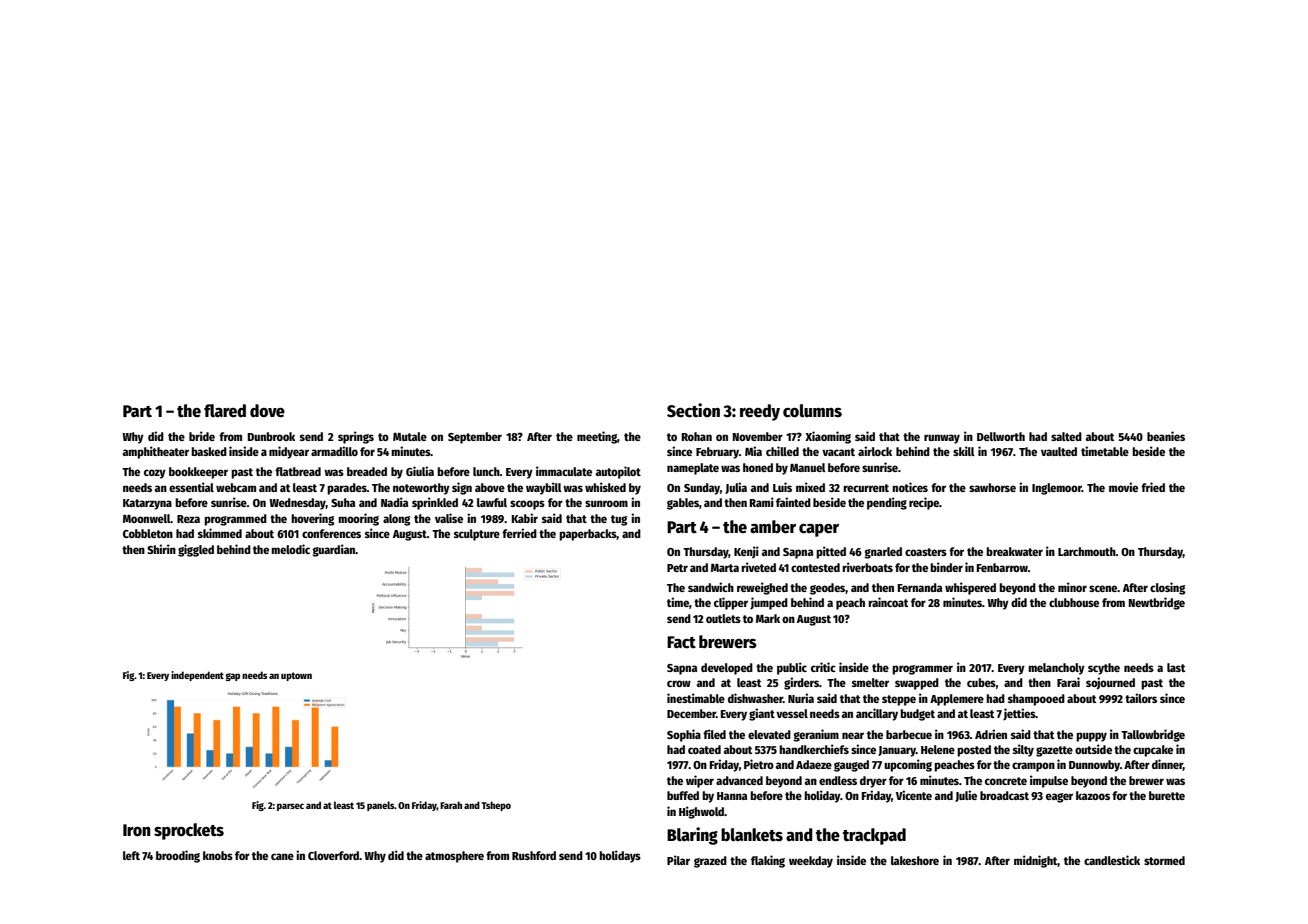 The width and height of the screenshot is (1308, 924). What do you see at coordinates (811, 862) in the screenshot?
I see `weekday` at bounding box center [811, 862].
